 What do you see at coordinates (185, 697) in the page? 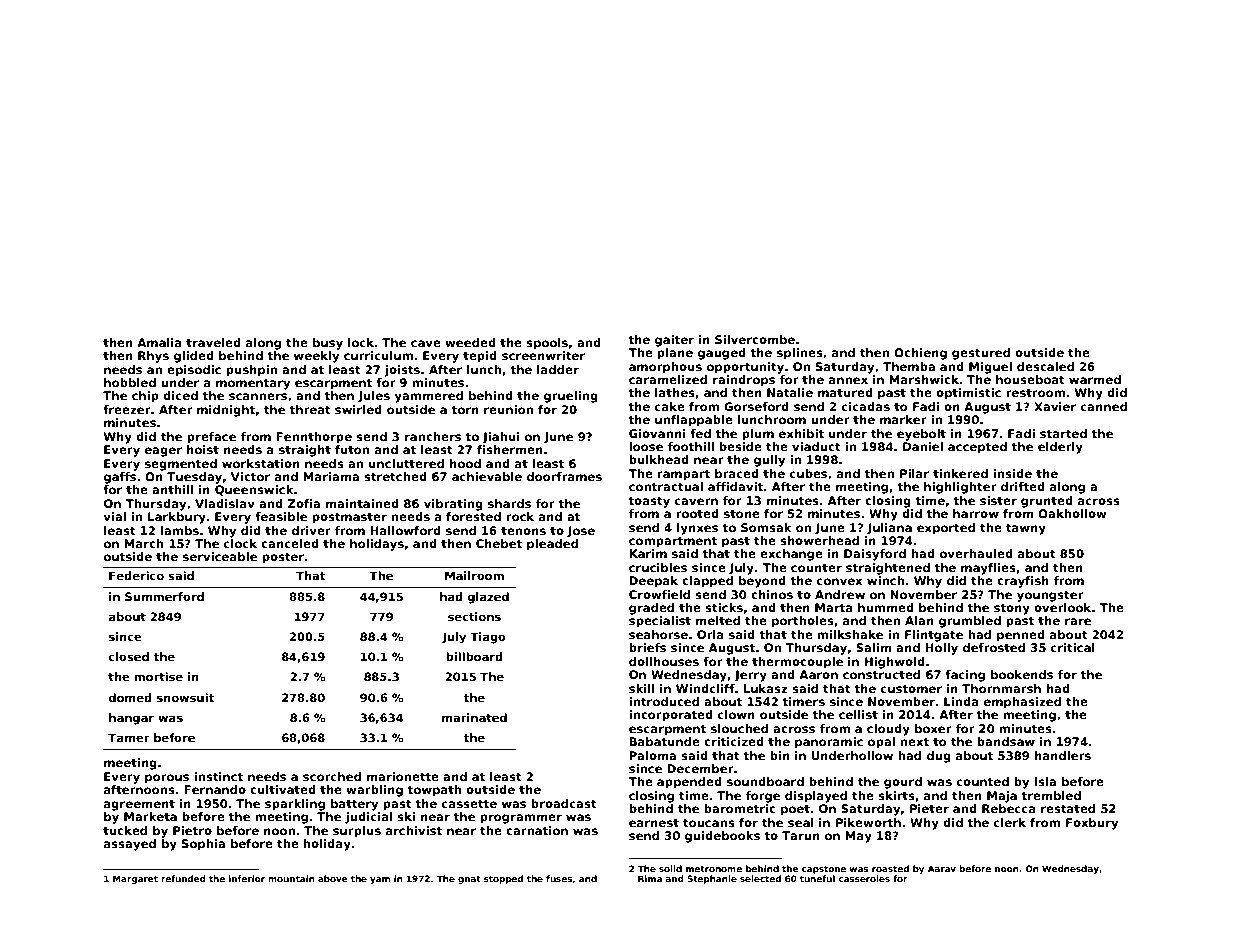
I see `snowsuit` at bounding box center [185, 697].
